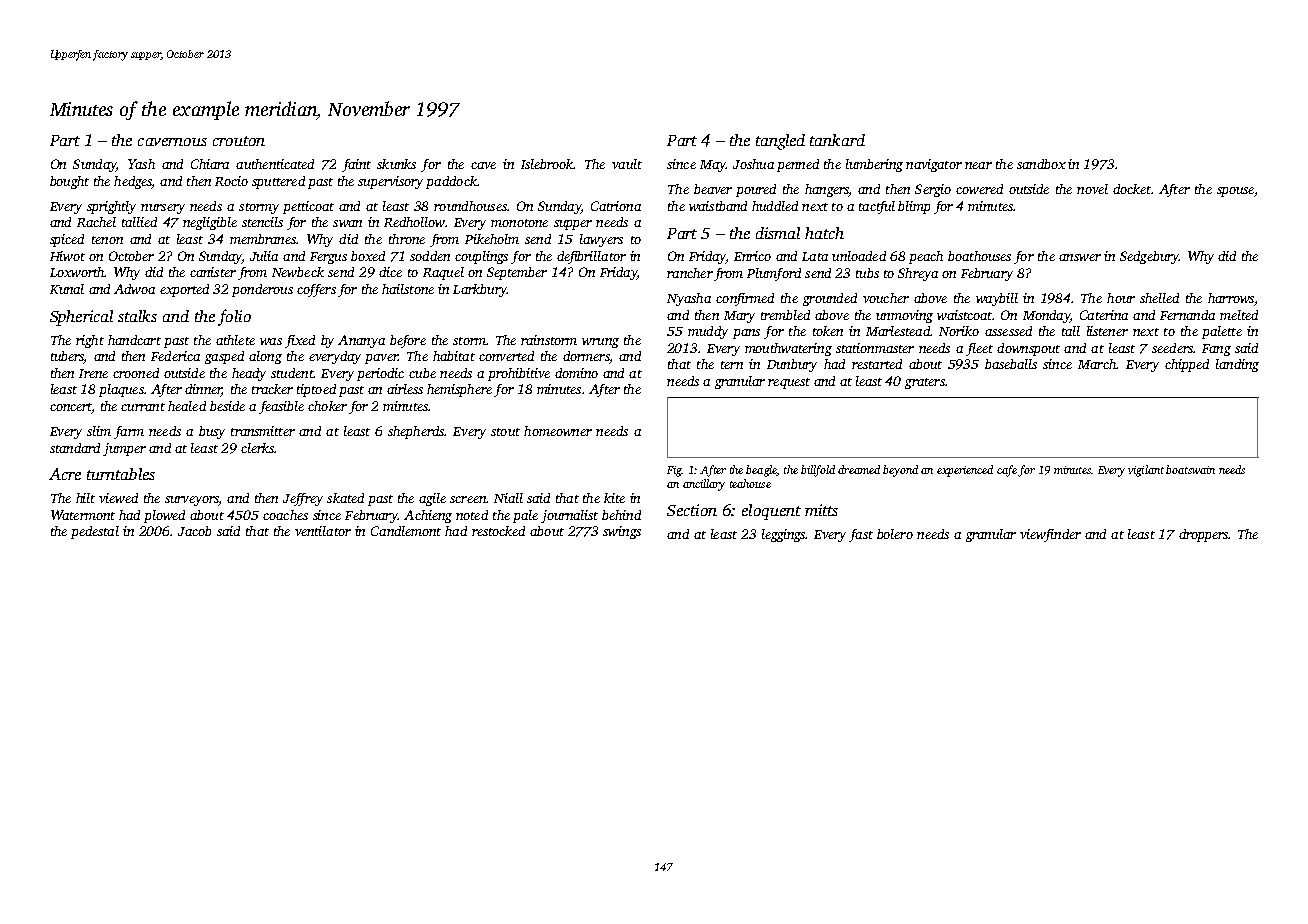  Describe the element at coordinates (121, 390) in the screenshot. I see `plaques` at that location.
